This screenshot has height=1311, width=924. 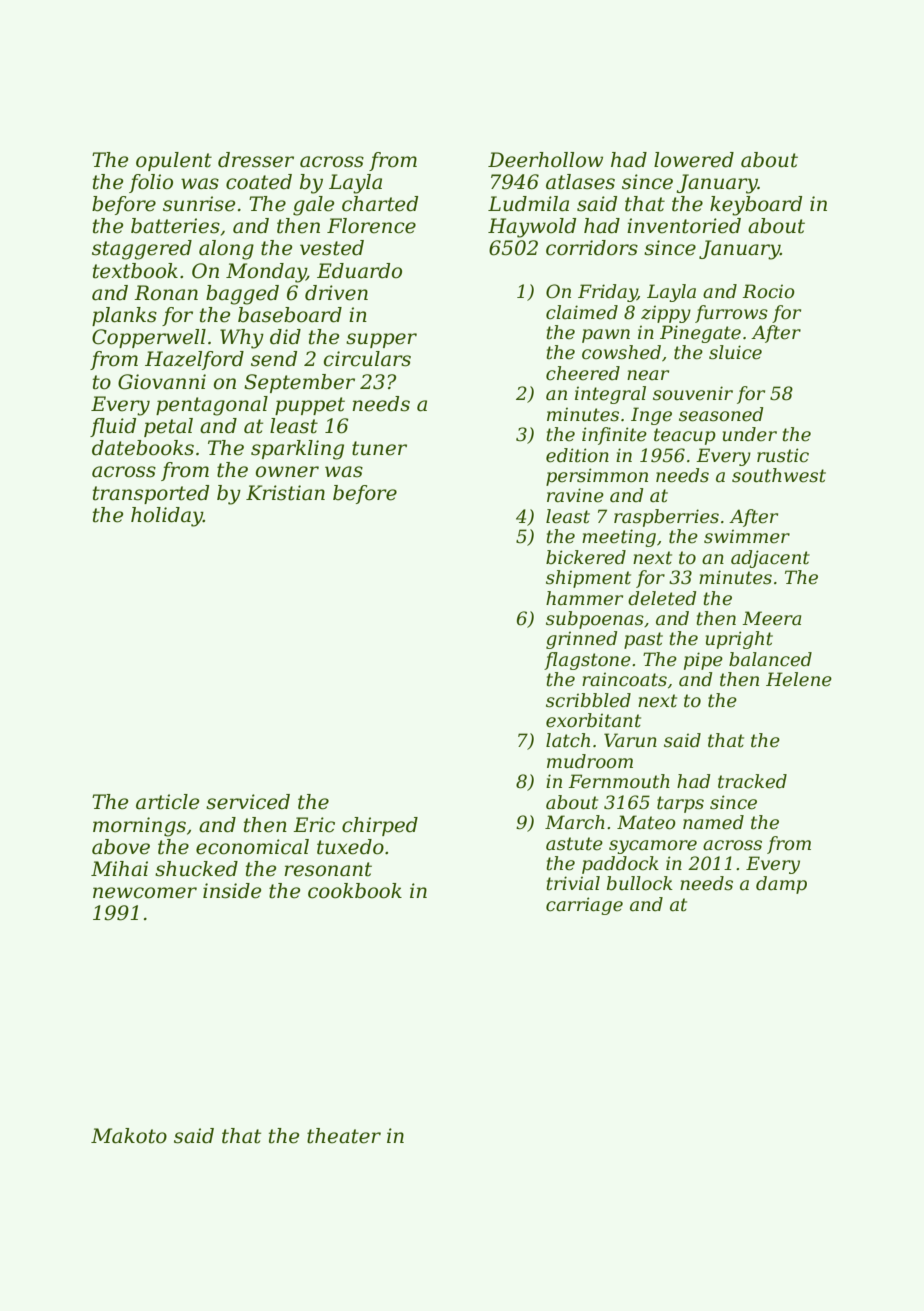 I want to click on charted, so click(x=380, y=204).
